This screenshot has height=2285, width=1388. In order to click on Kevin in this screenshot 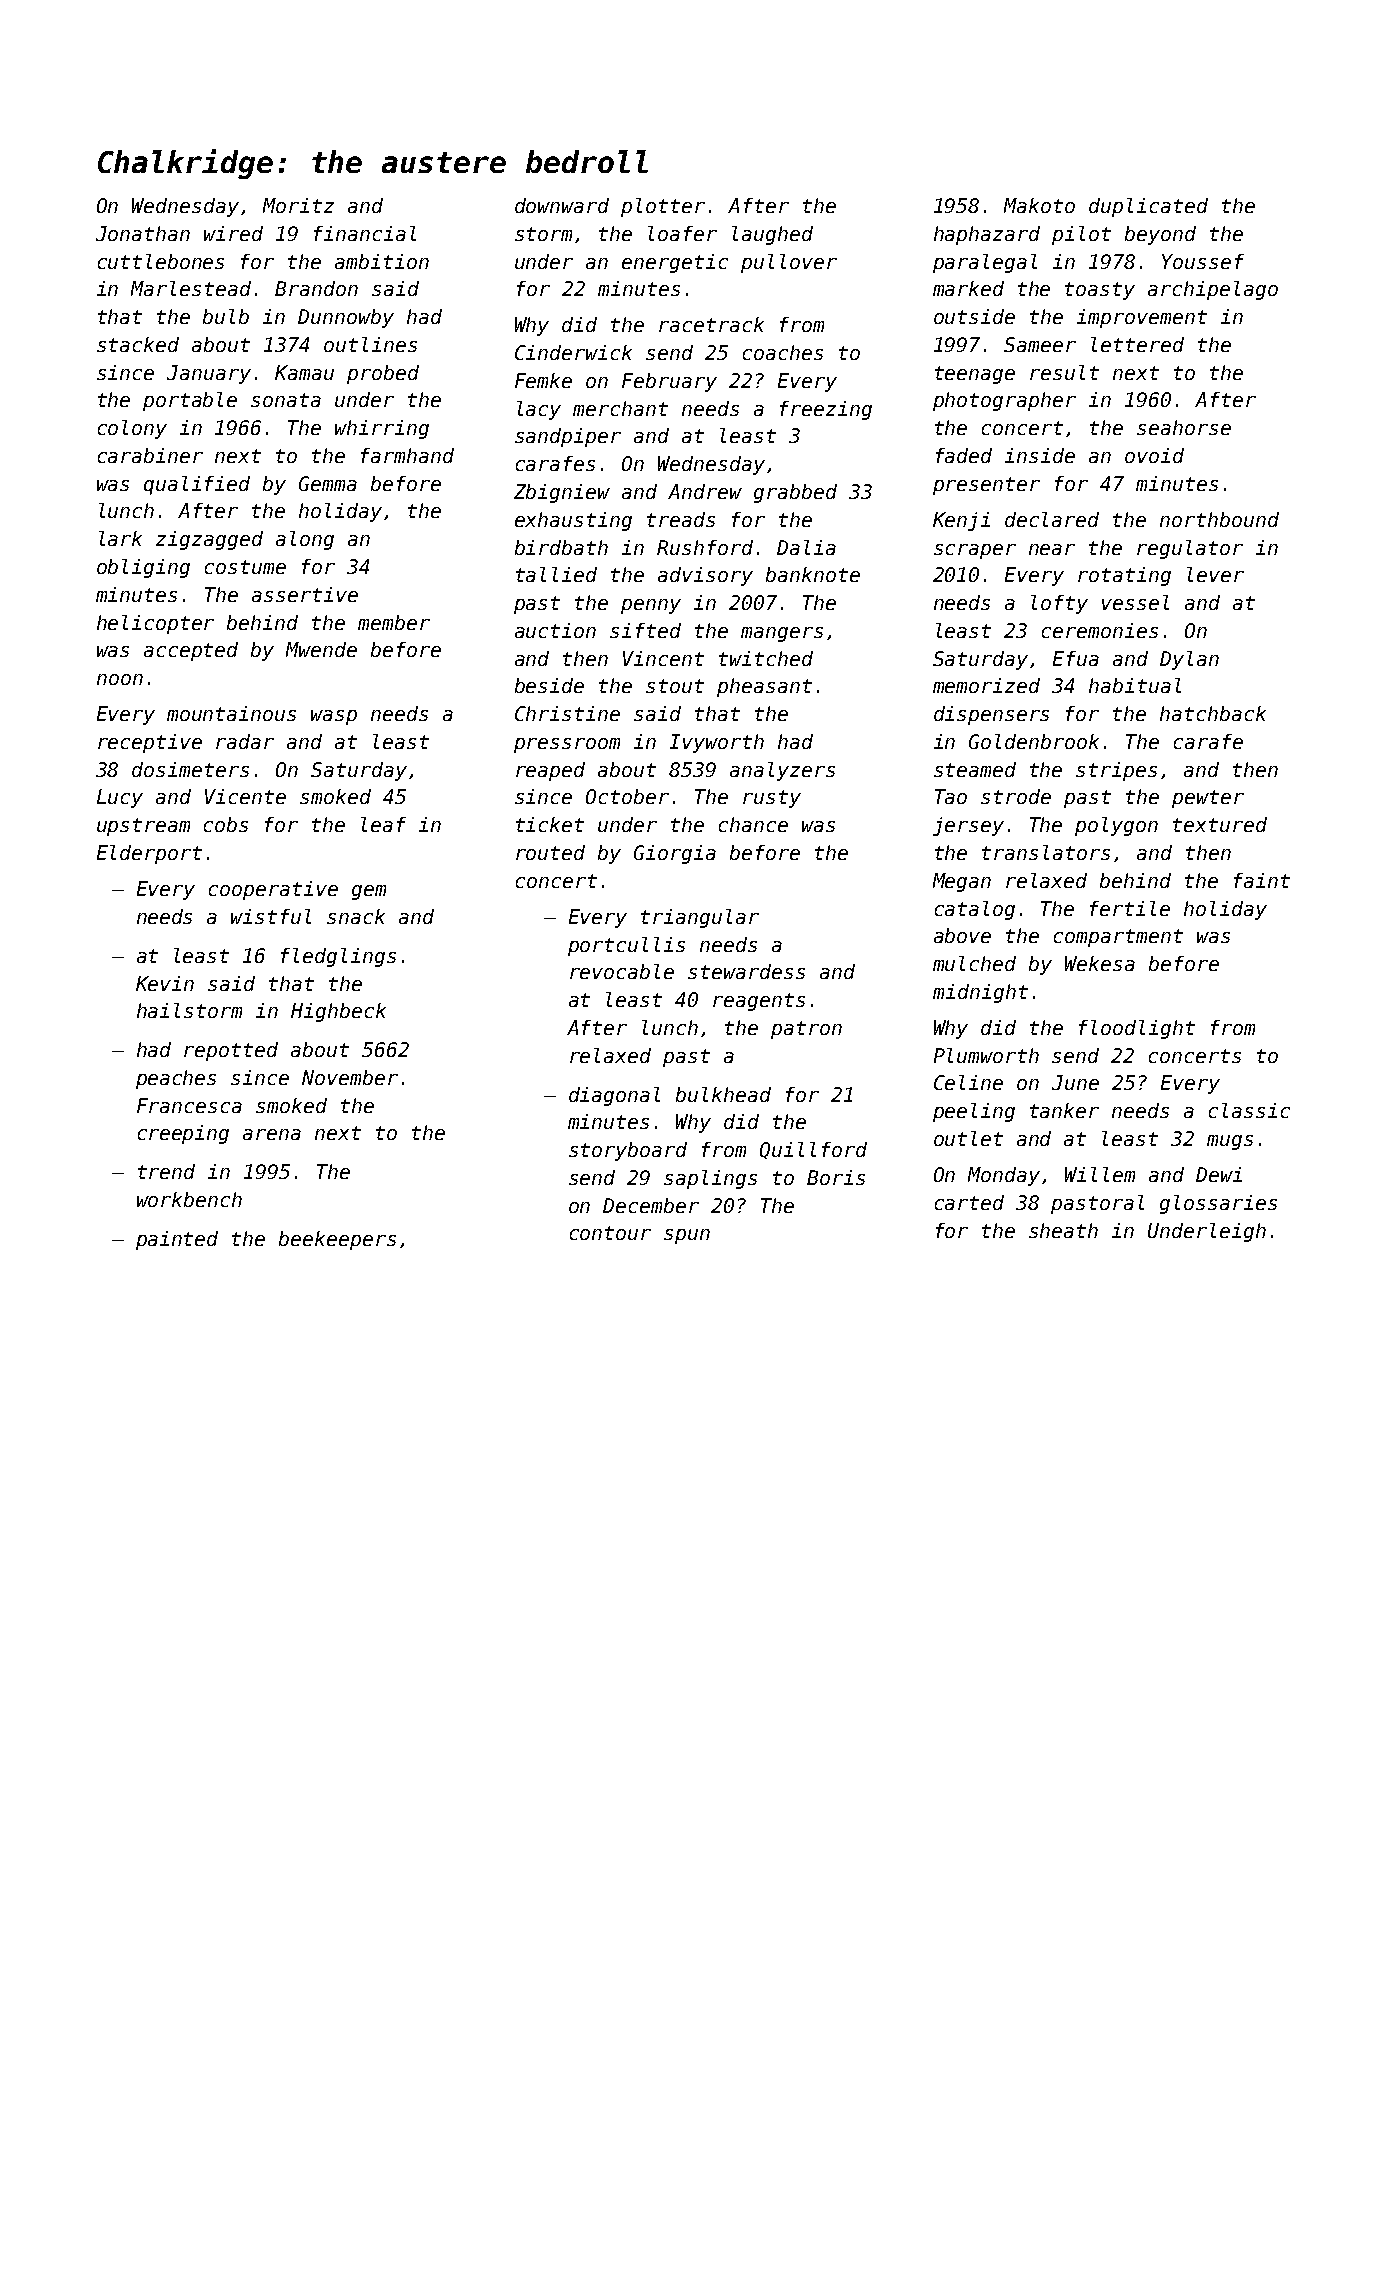, I will do `click(165, 983)`.
